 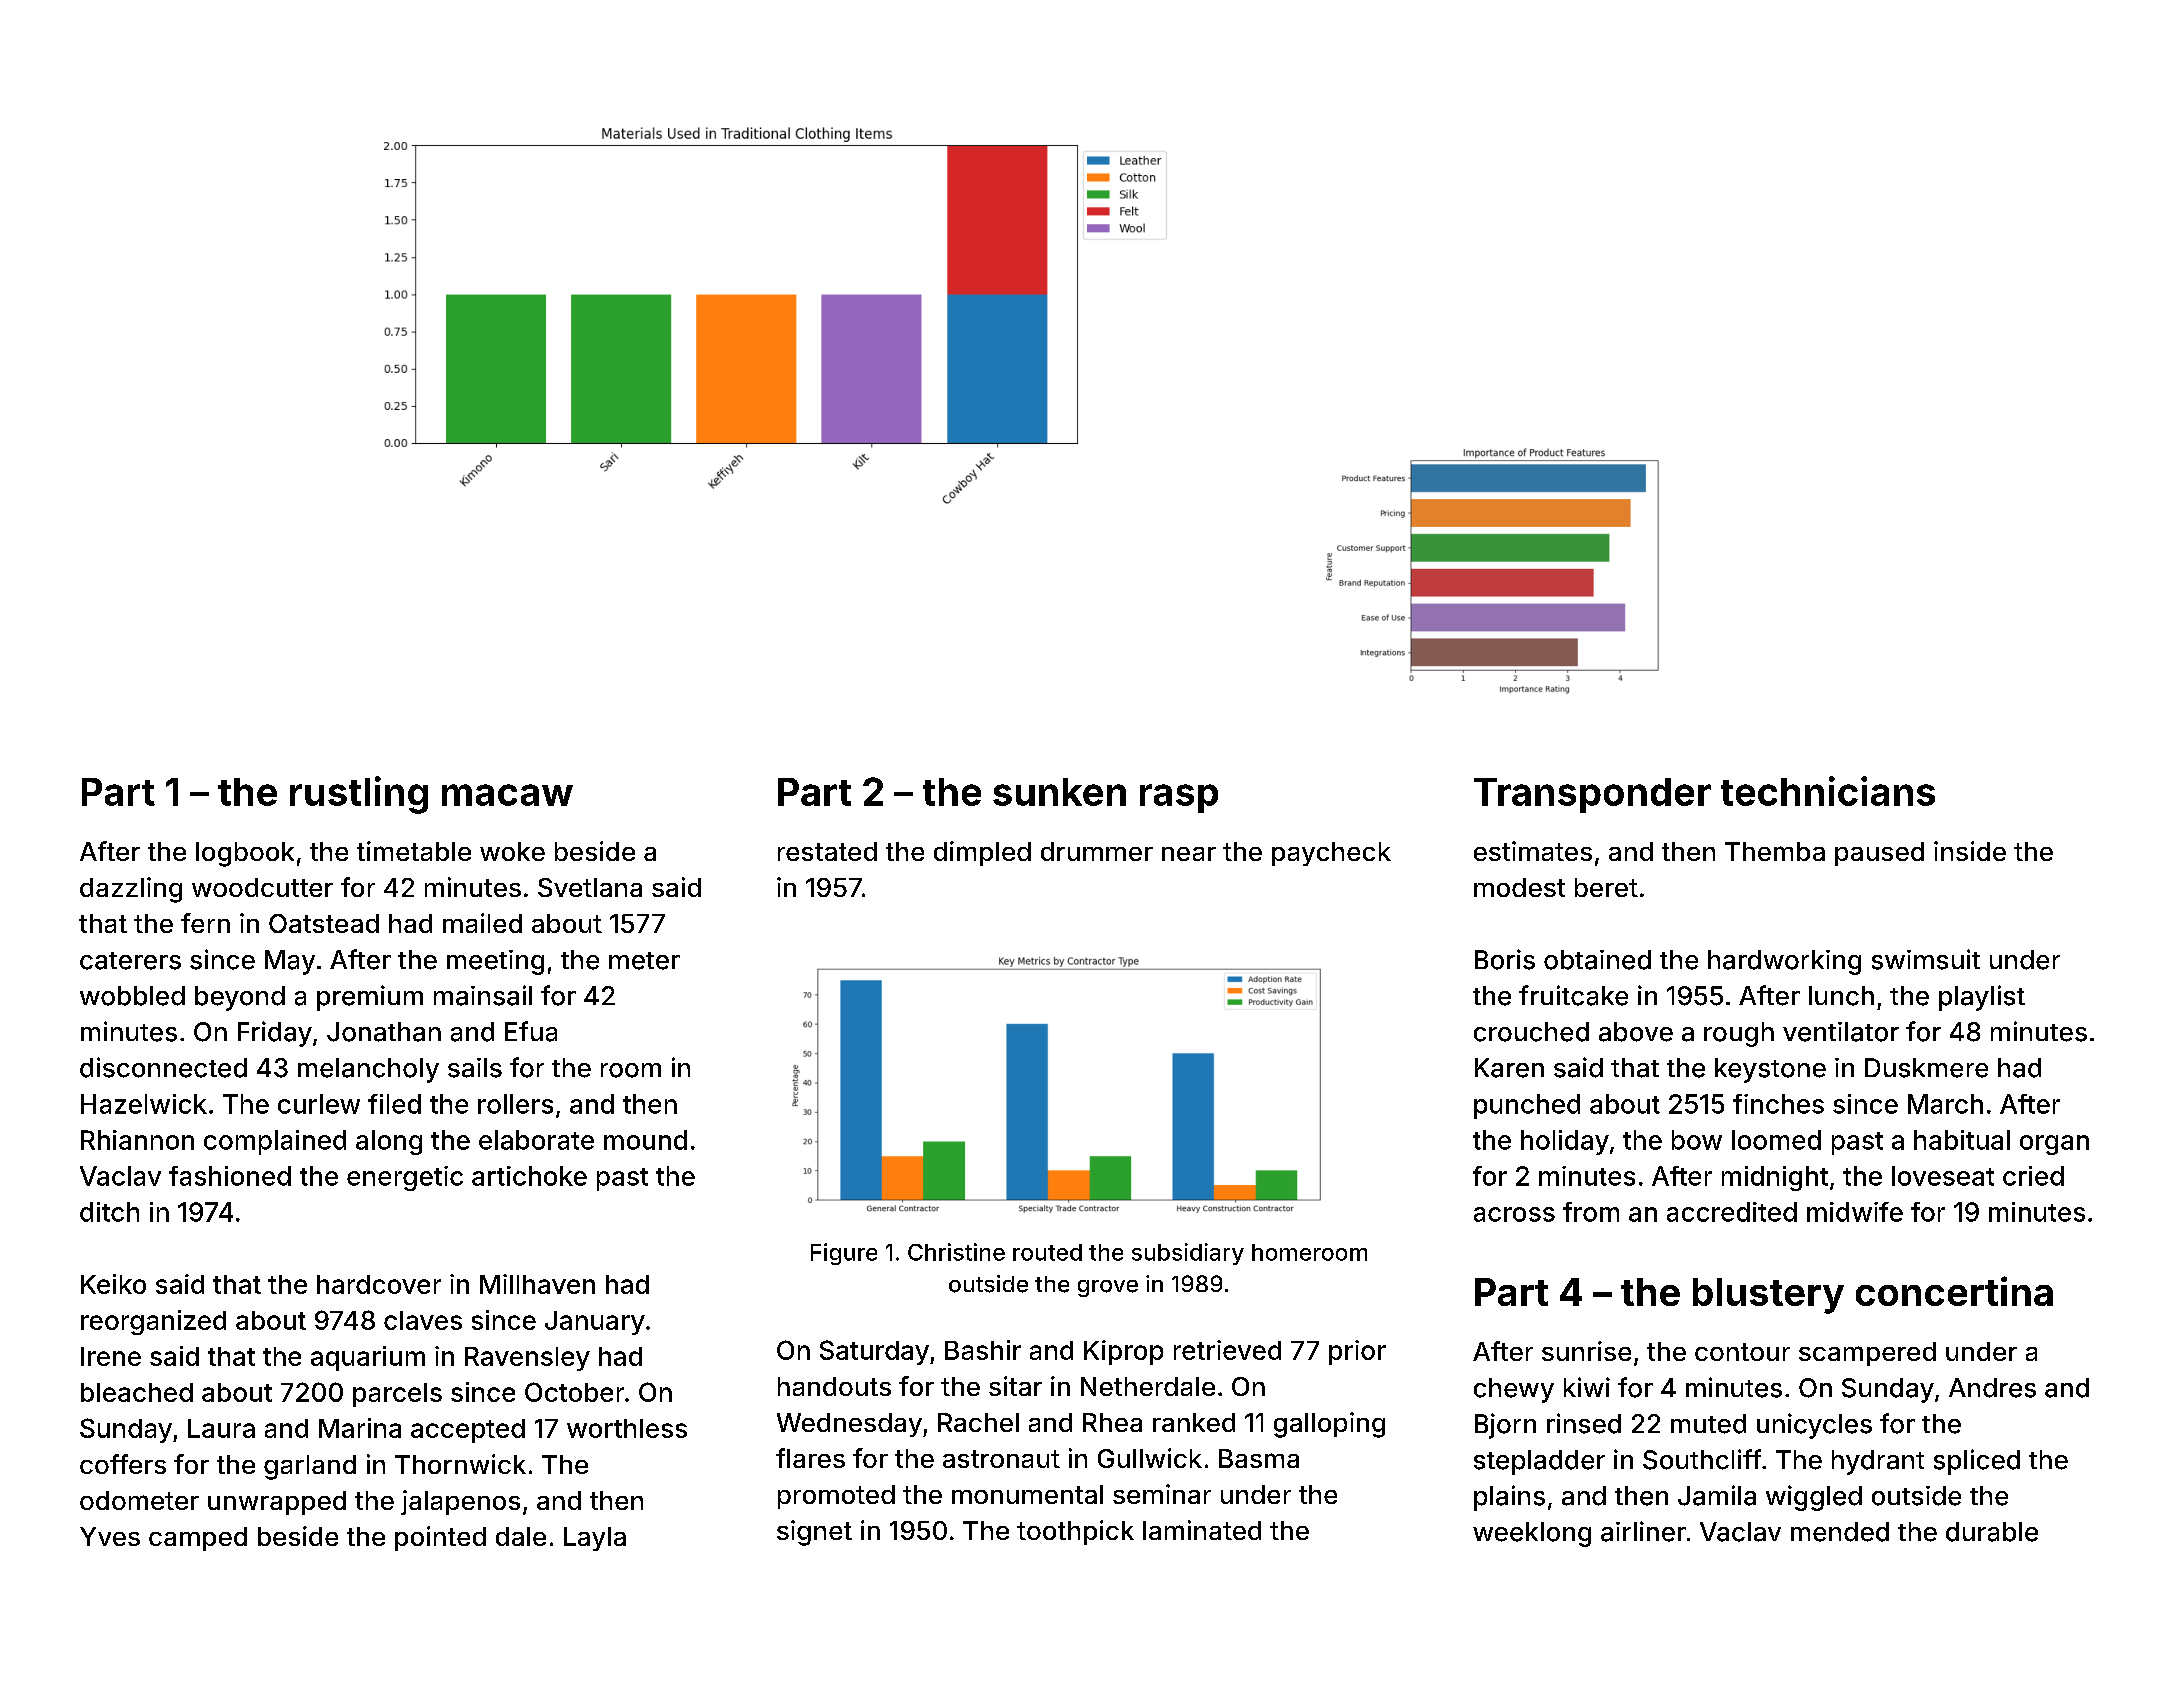 What do you see at coordinates (1926, 959) in the page?
I see `swimsuit` at bounding box center [1926, 959].
